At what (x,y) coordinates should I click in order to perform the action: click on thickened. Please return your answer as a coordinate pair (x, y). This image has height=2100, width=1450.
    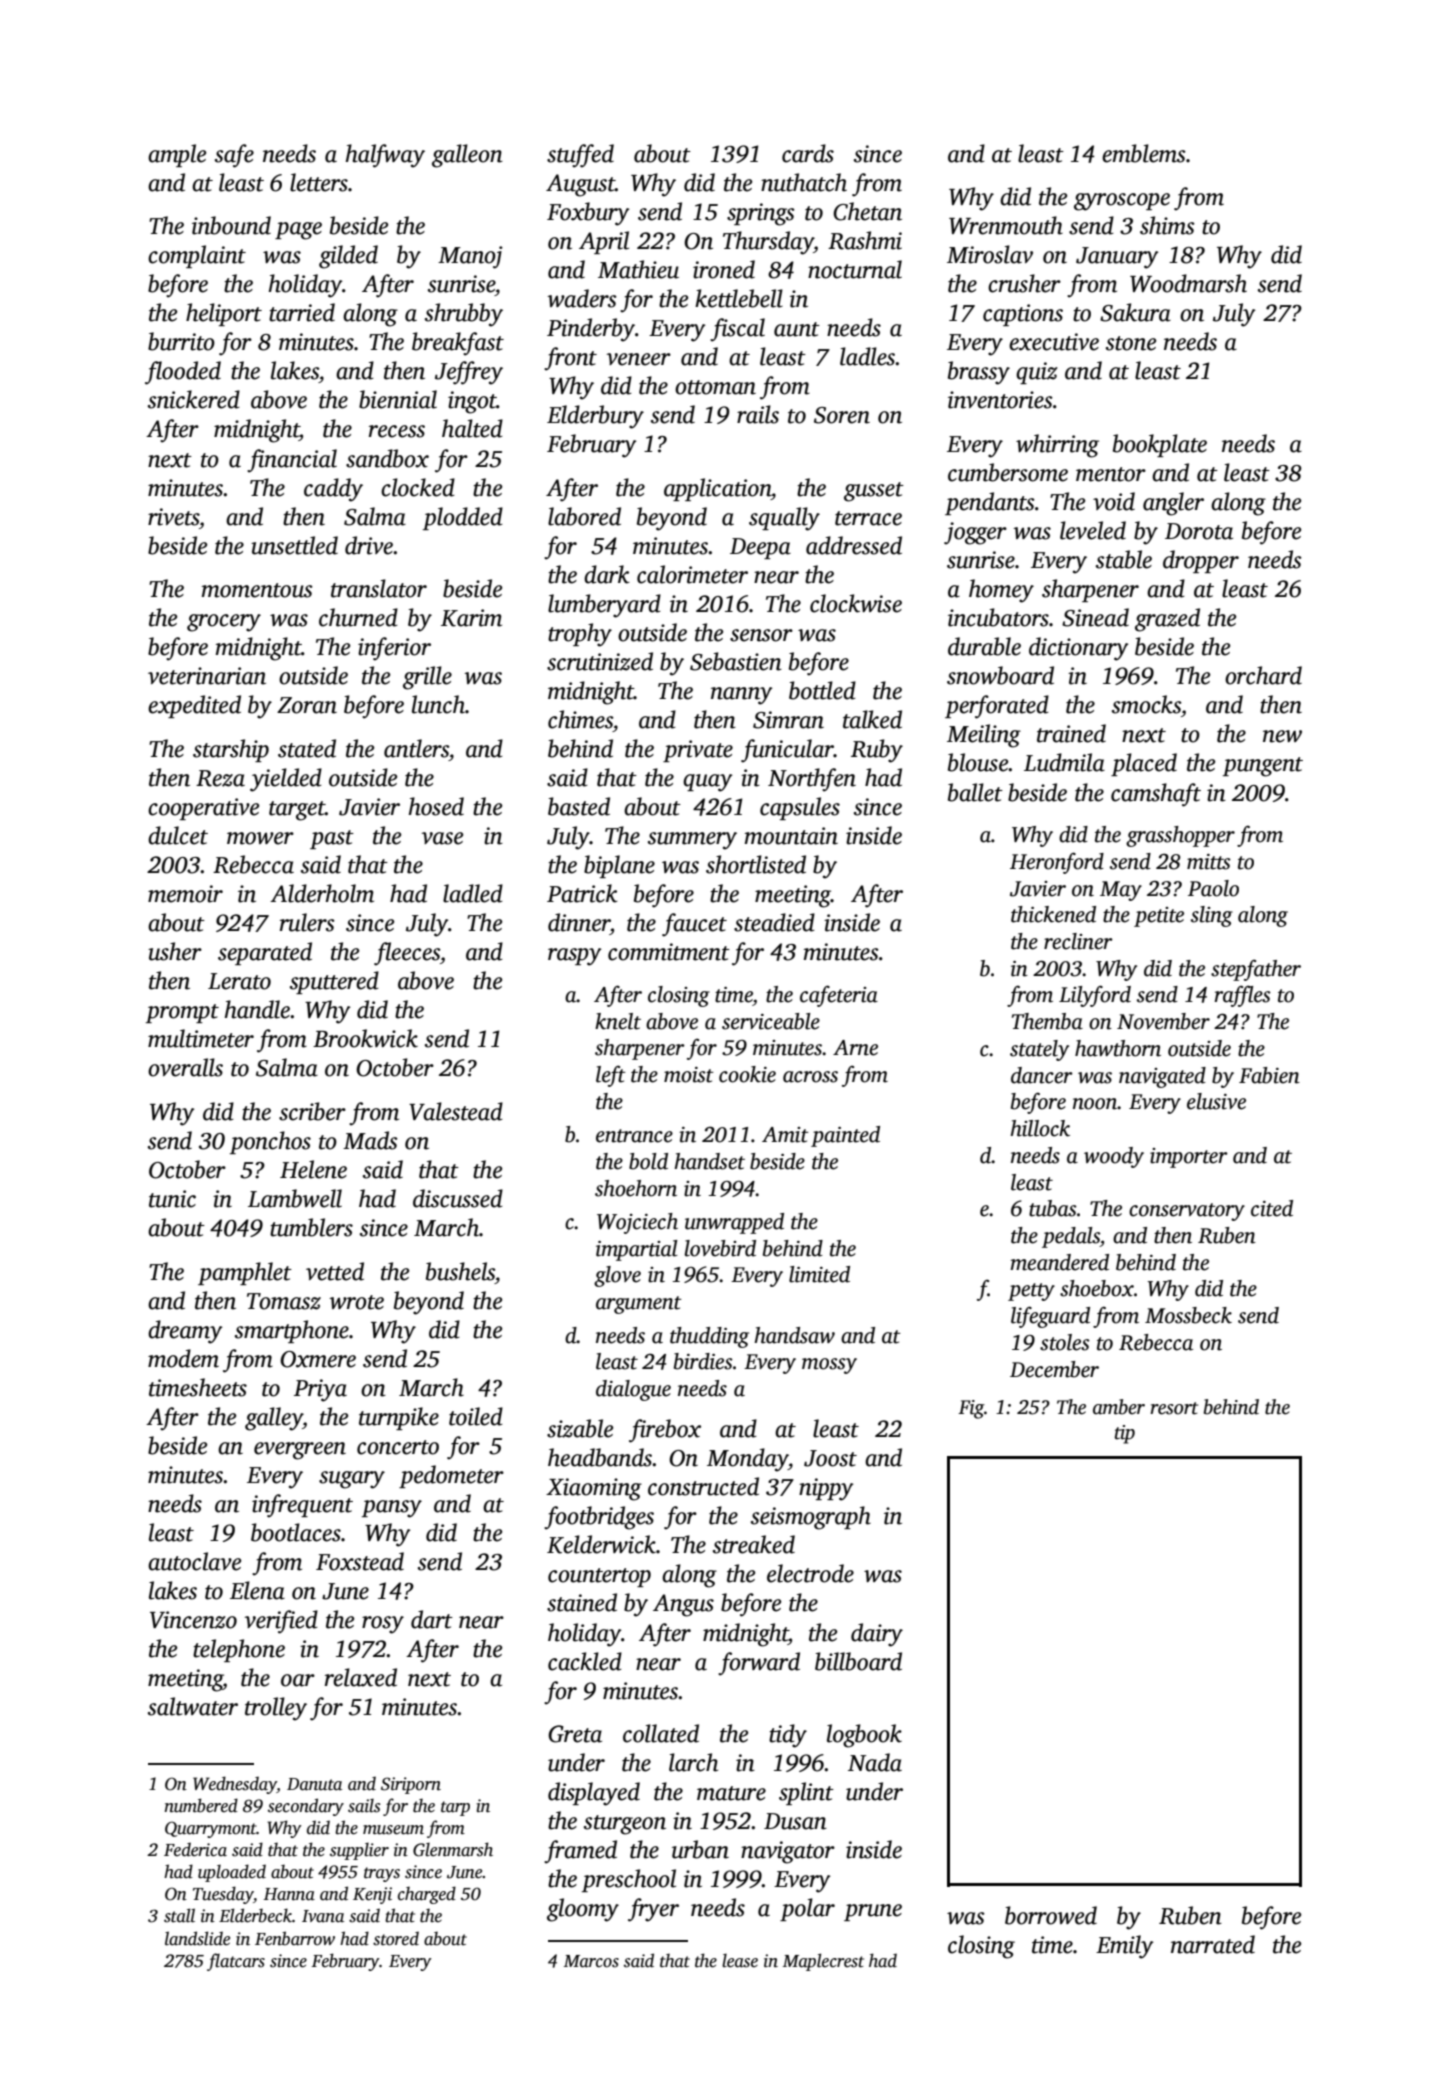
    Looking at the image, I should click on (1053, 914).
